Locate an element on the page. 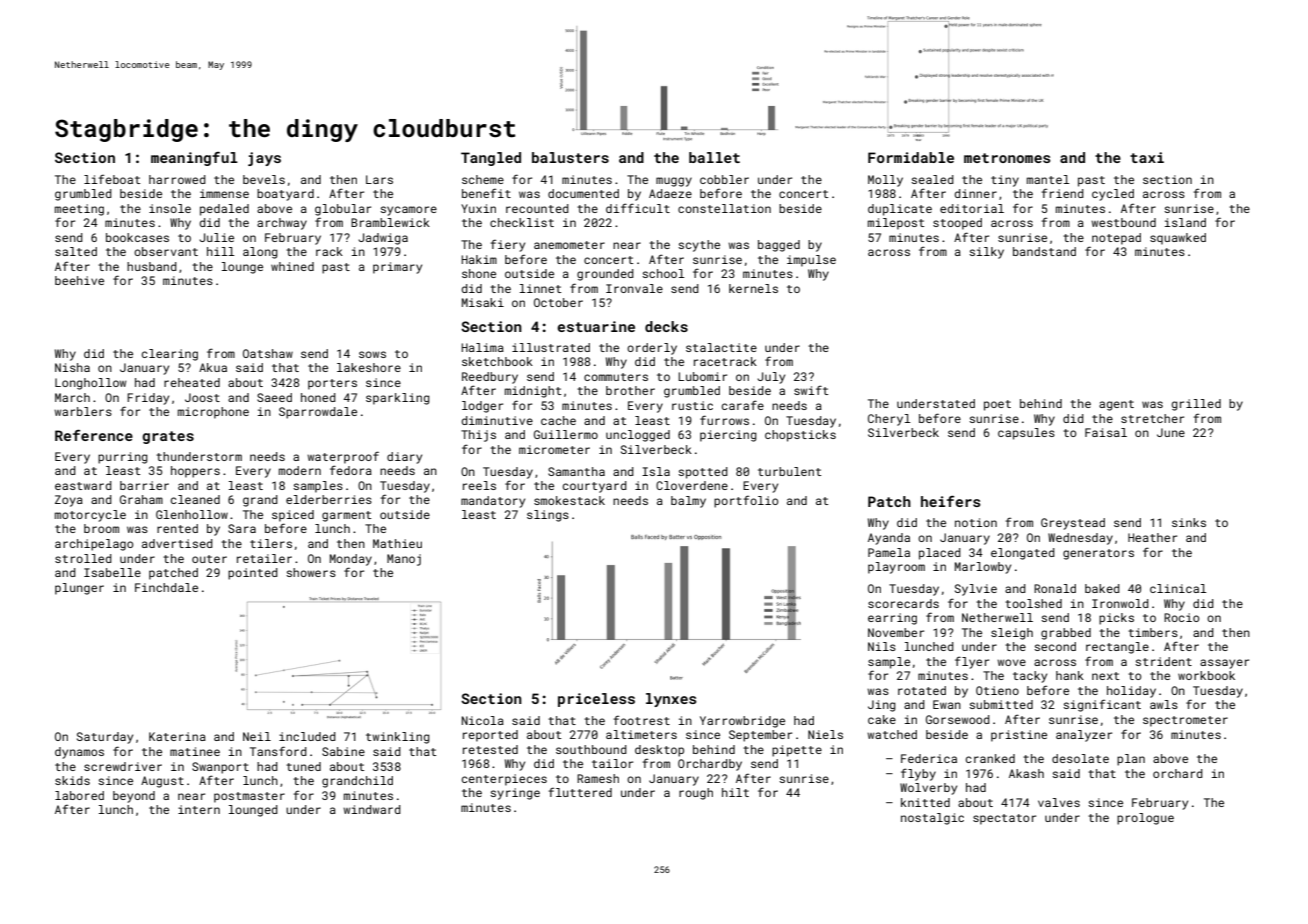 This image has width=1308, height=924. estuarine is located at coordinates (596, 326).
